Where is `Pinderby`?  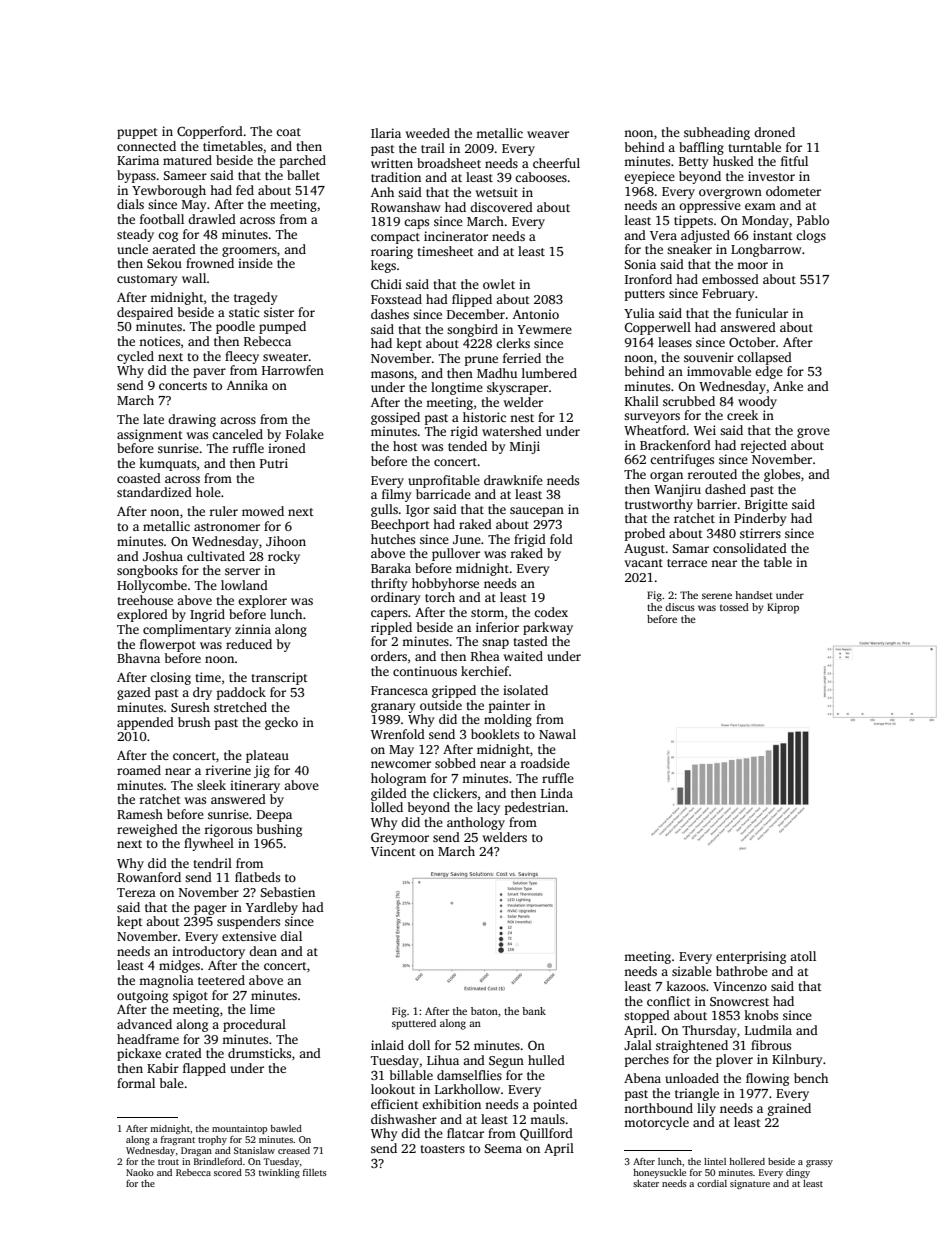
Pinderby is located at coordinates (760, 519).
